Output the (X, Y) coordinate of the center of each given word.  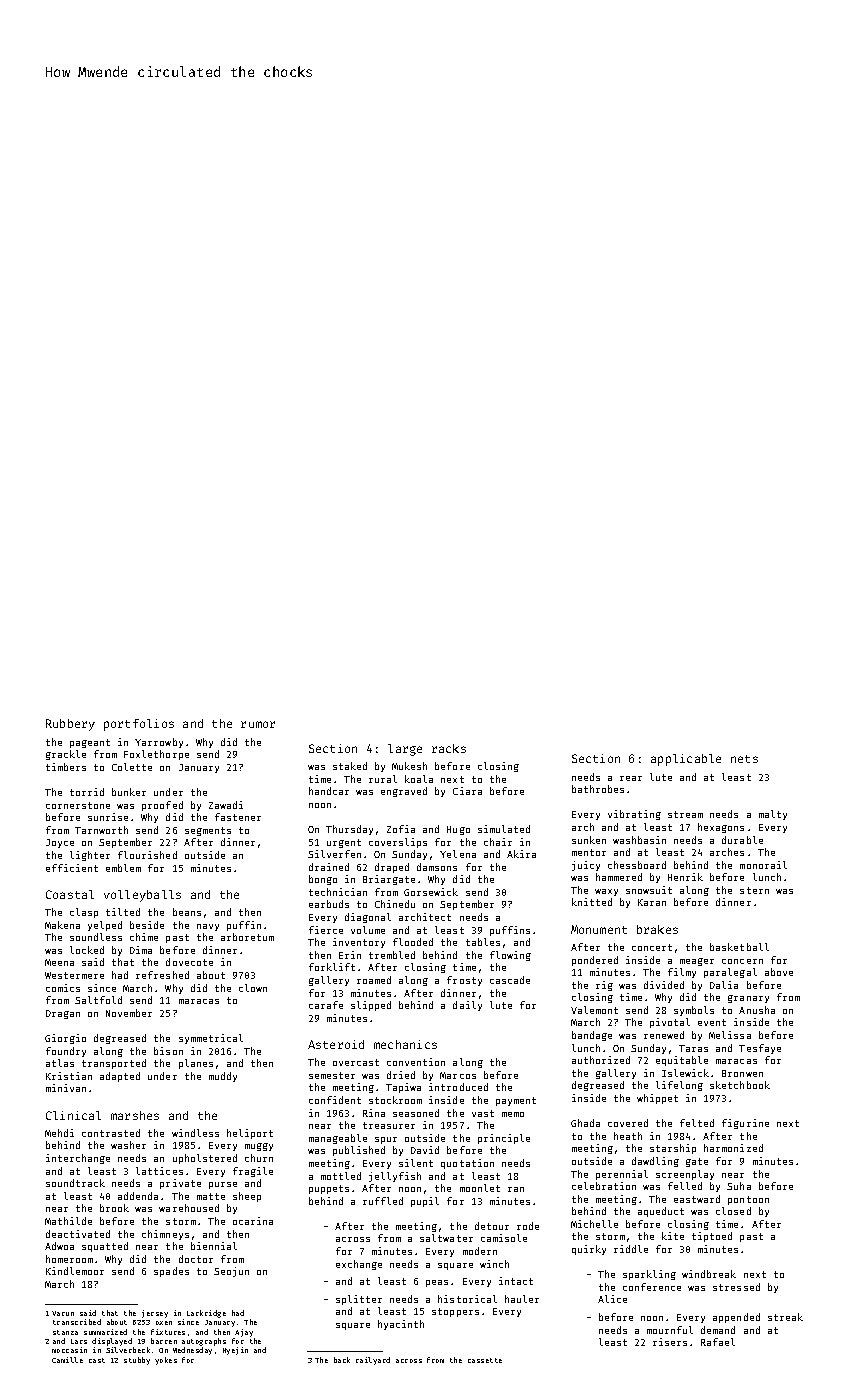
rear (631, 778)
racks (449, 748)
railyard (373, 1361)
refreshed (162, 975)
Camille (67, 1360)
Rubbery (70, 725)
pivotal (670, 1023)
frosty (464, 981)
